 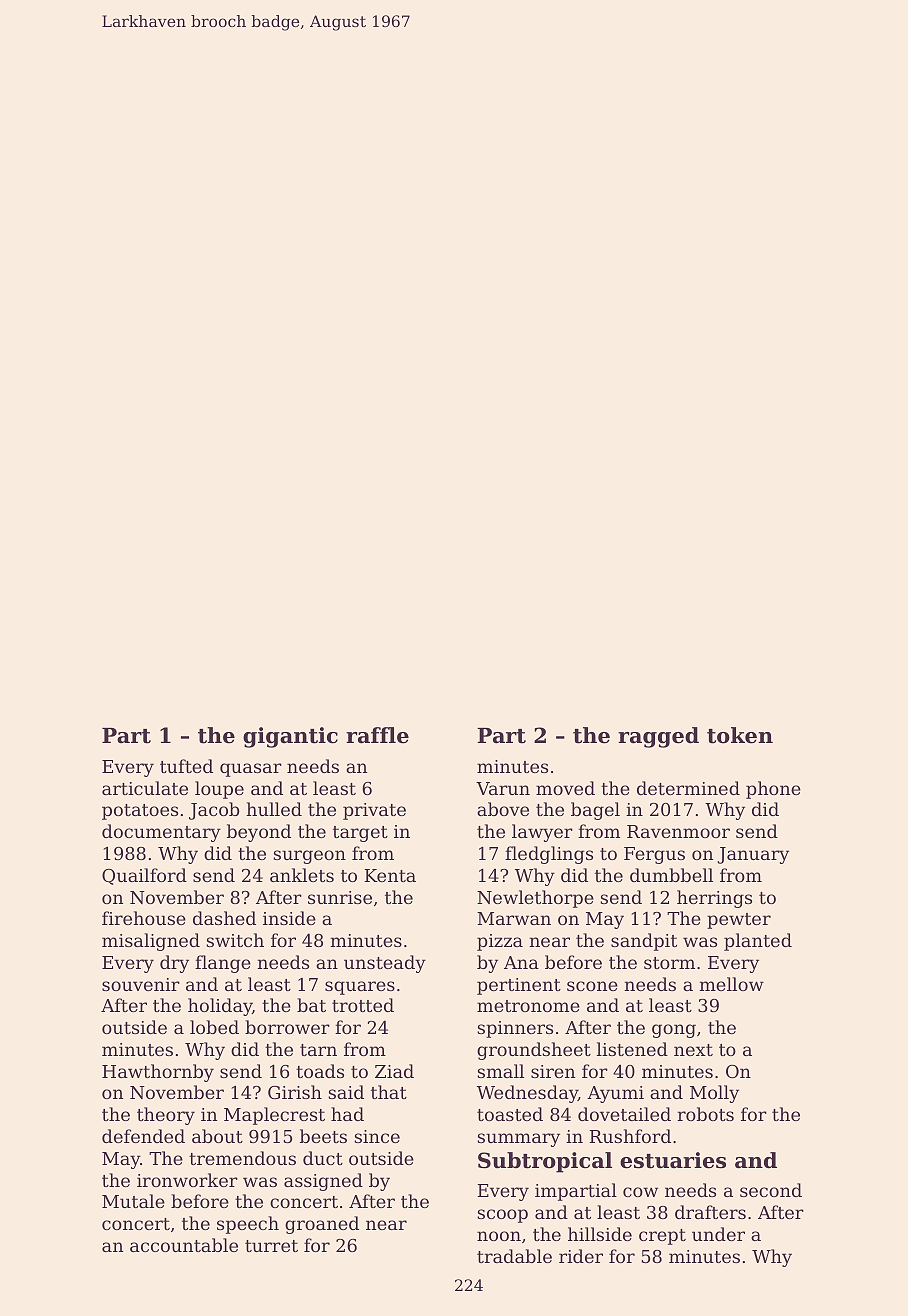 What do you see at coordinates (214, 811) in the image?
I see `Jacob` at bounding box center [214, 811].
